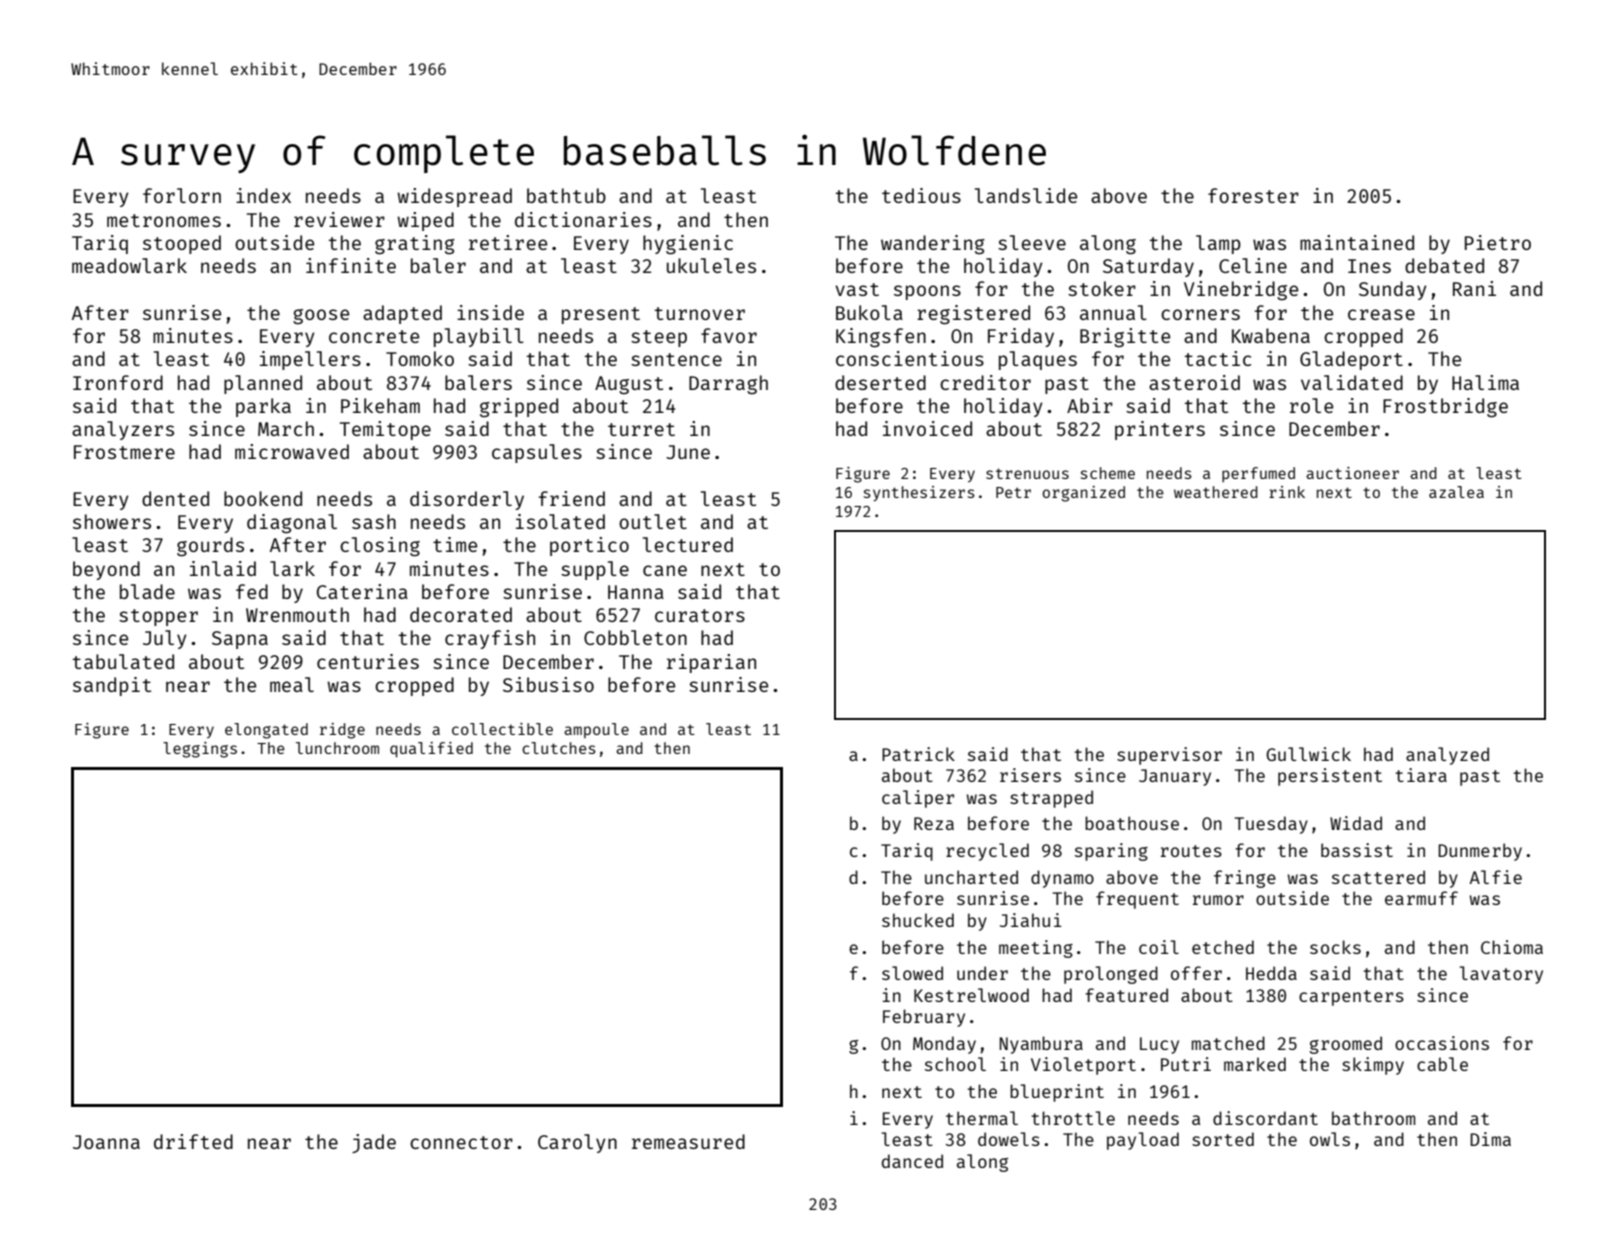 The width and height of the document is (1617, 1249). What do you see at coordinates (182, 244) in the document?
I see `stooped` at bounding box center [182, 244].
